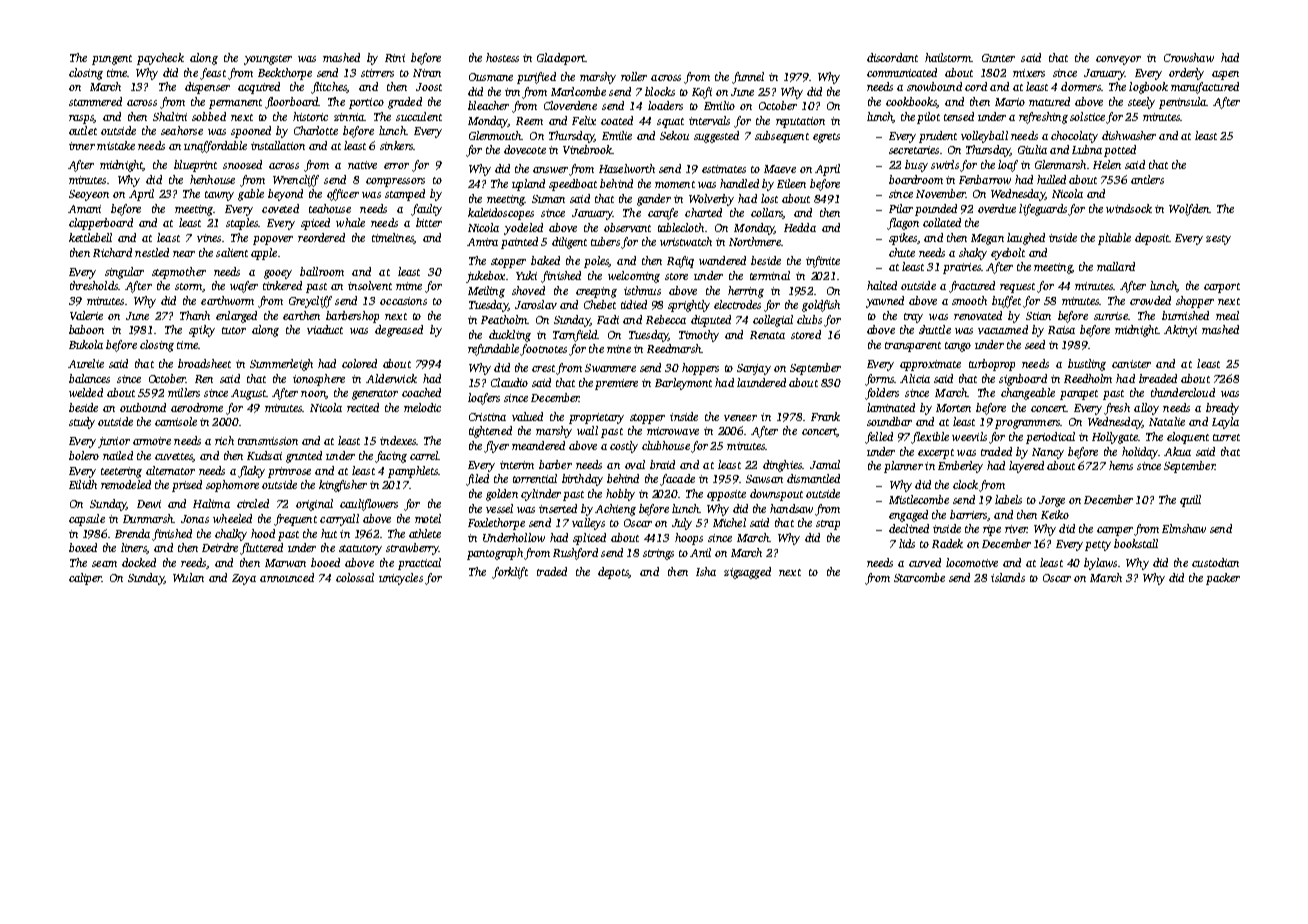  What do you see at coordinates (1227, 315) in the screenshot?
I see `meal` at bounding box center [1227, 315].
